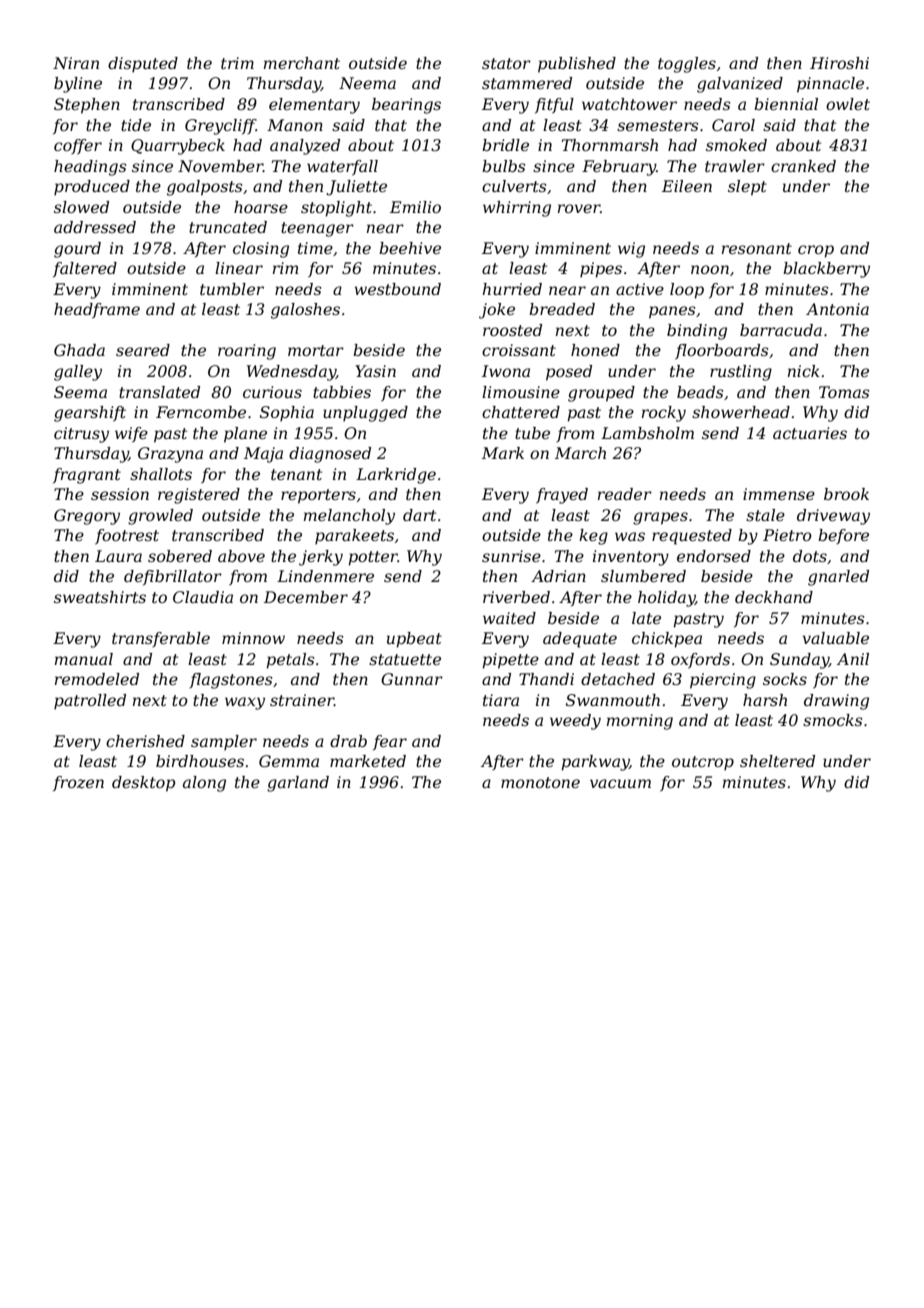 Image resolution: width=924 pixels, height=1308 pixels. What do you see at coordinates (76, 63) in the screenshot?
I see `Niran` at bounding box center [76, 63].
